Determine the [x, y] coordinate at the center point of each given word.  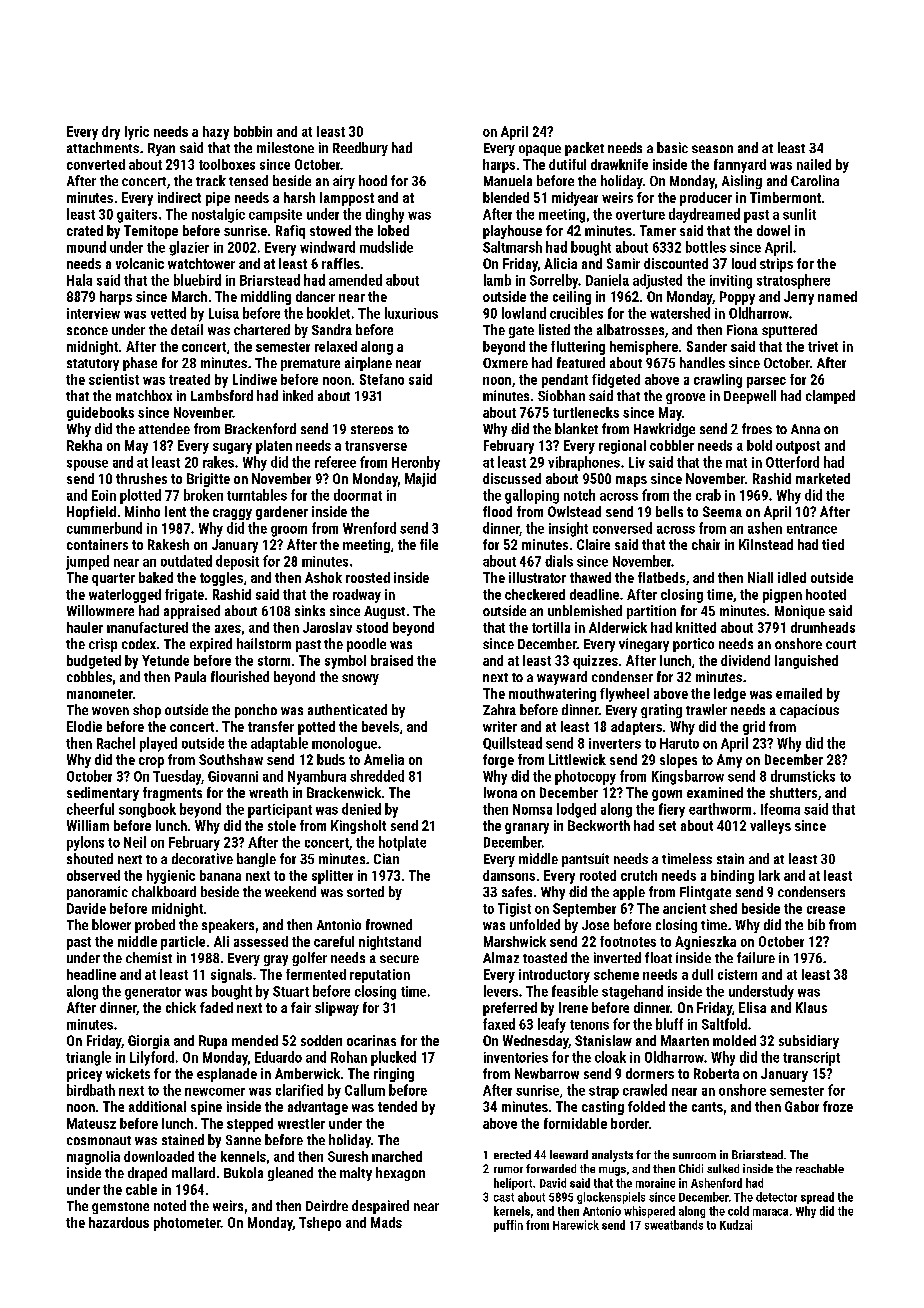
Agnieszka [705, 943]
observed [93, 875]
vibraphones [584, 463]
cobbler [672, 445]
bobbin [253, 131]
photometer [187, 1224]
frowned [389, 924]
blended [506, 197]
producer [706, 199]
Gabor [802, 1106]
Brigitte [208, 480]
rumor [508, 1170]
